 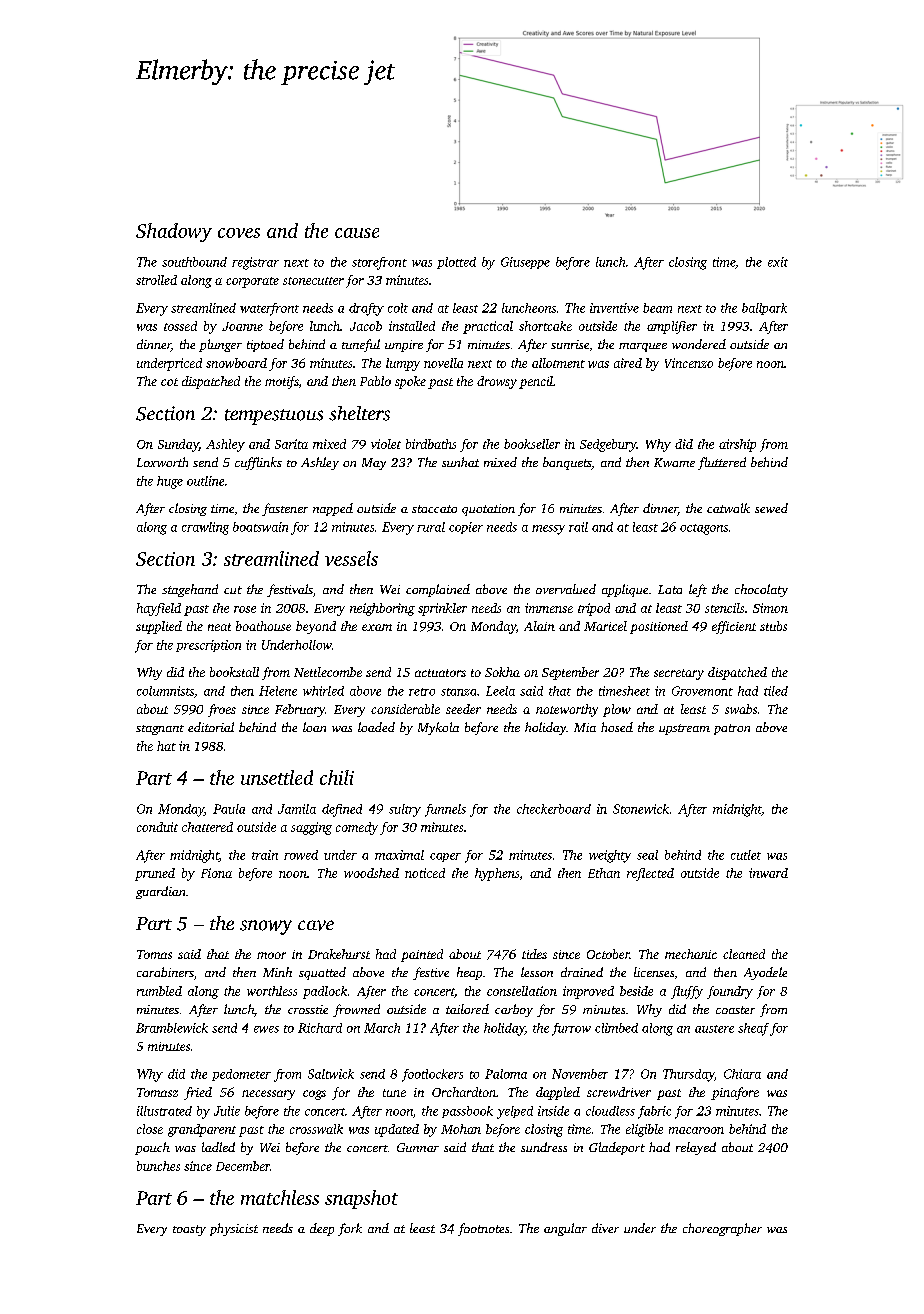 I want to click on fork, so click(x=350, y=1229).
